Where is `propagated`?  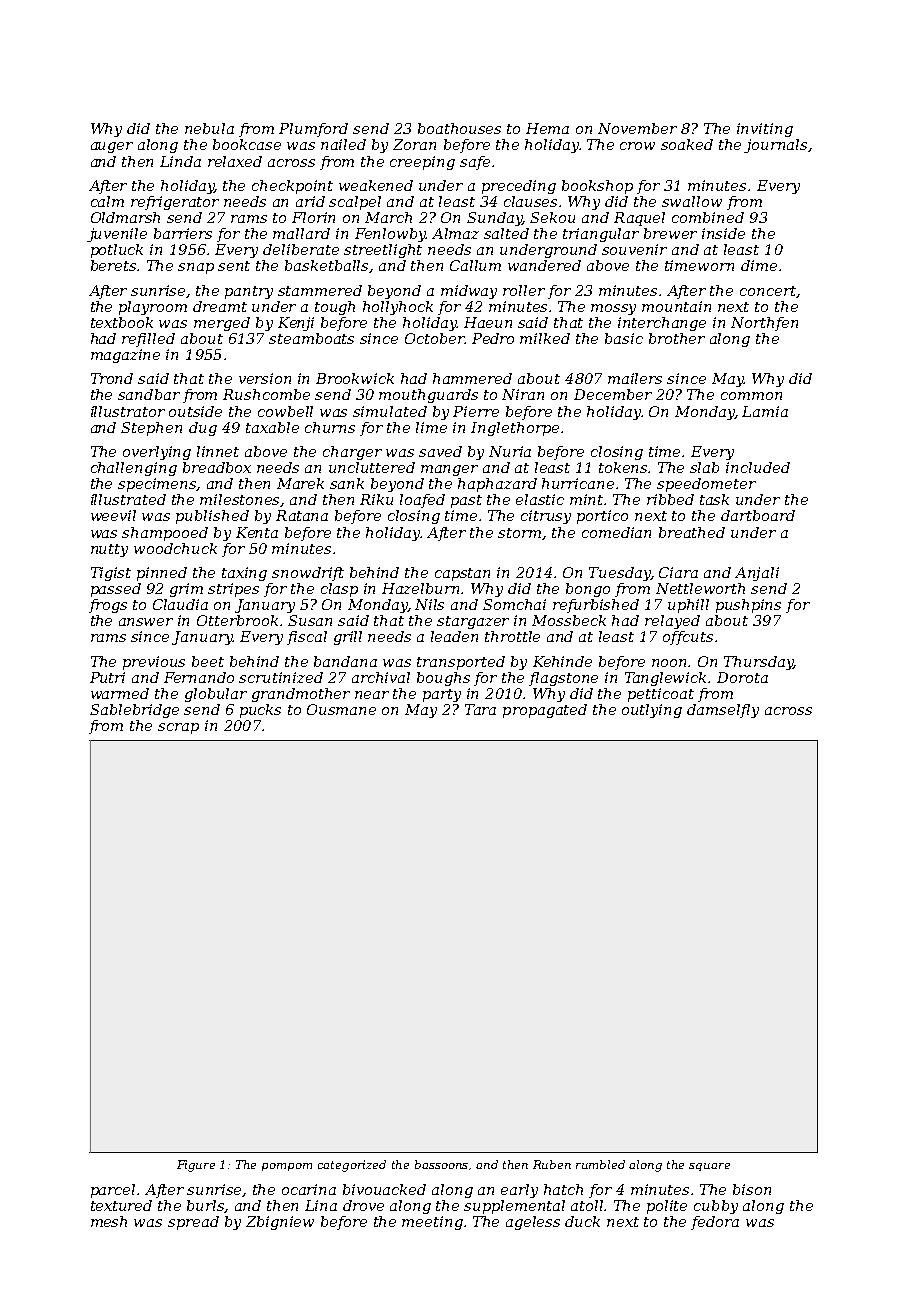 propagated is located at coordinates (545, 711).
